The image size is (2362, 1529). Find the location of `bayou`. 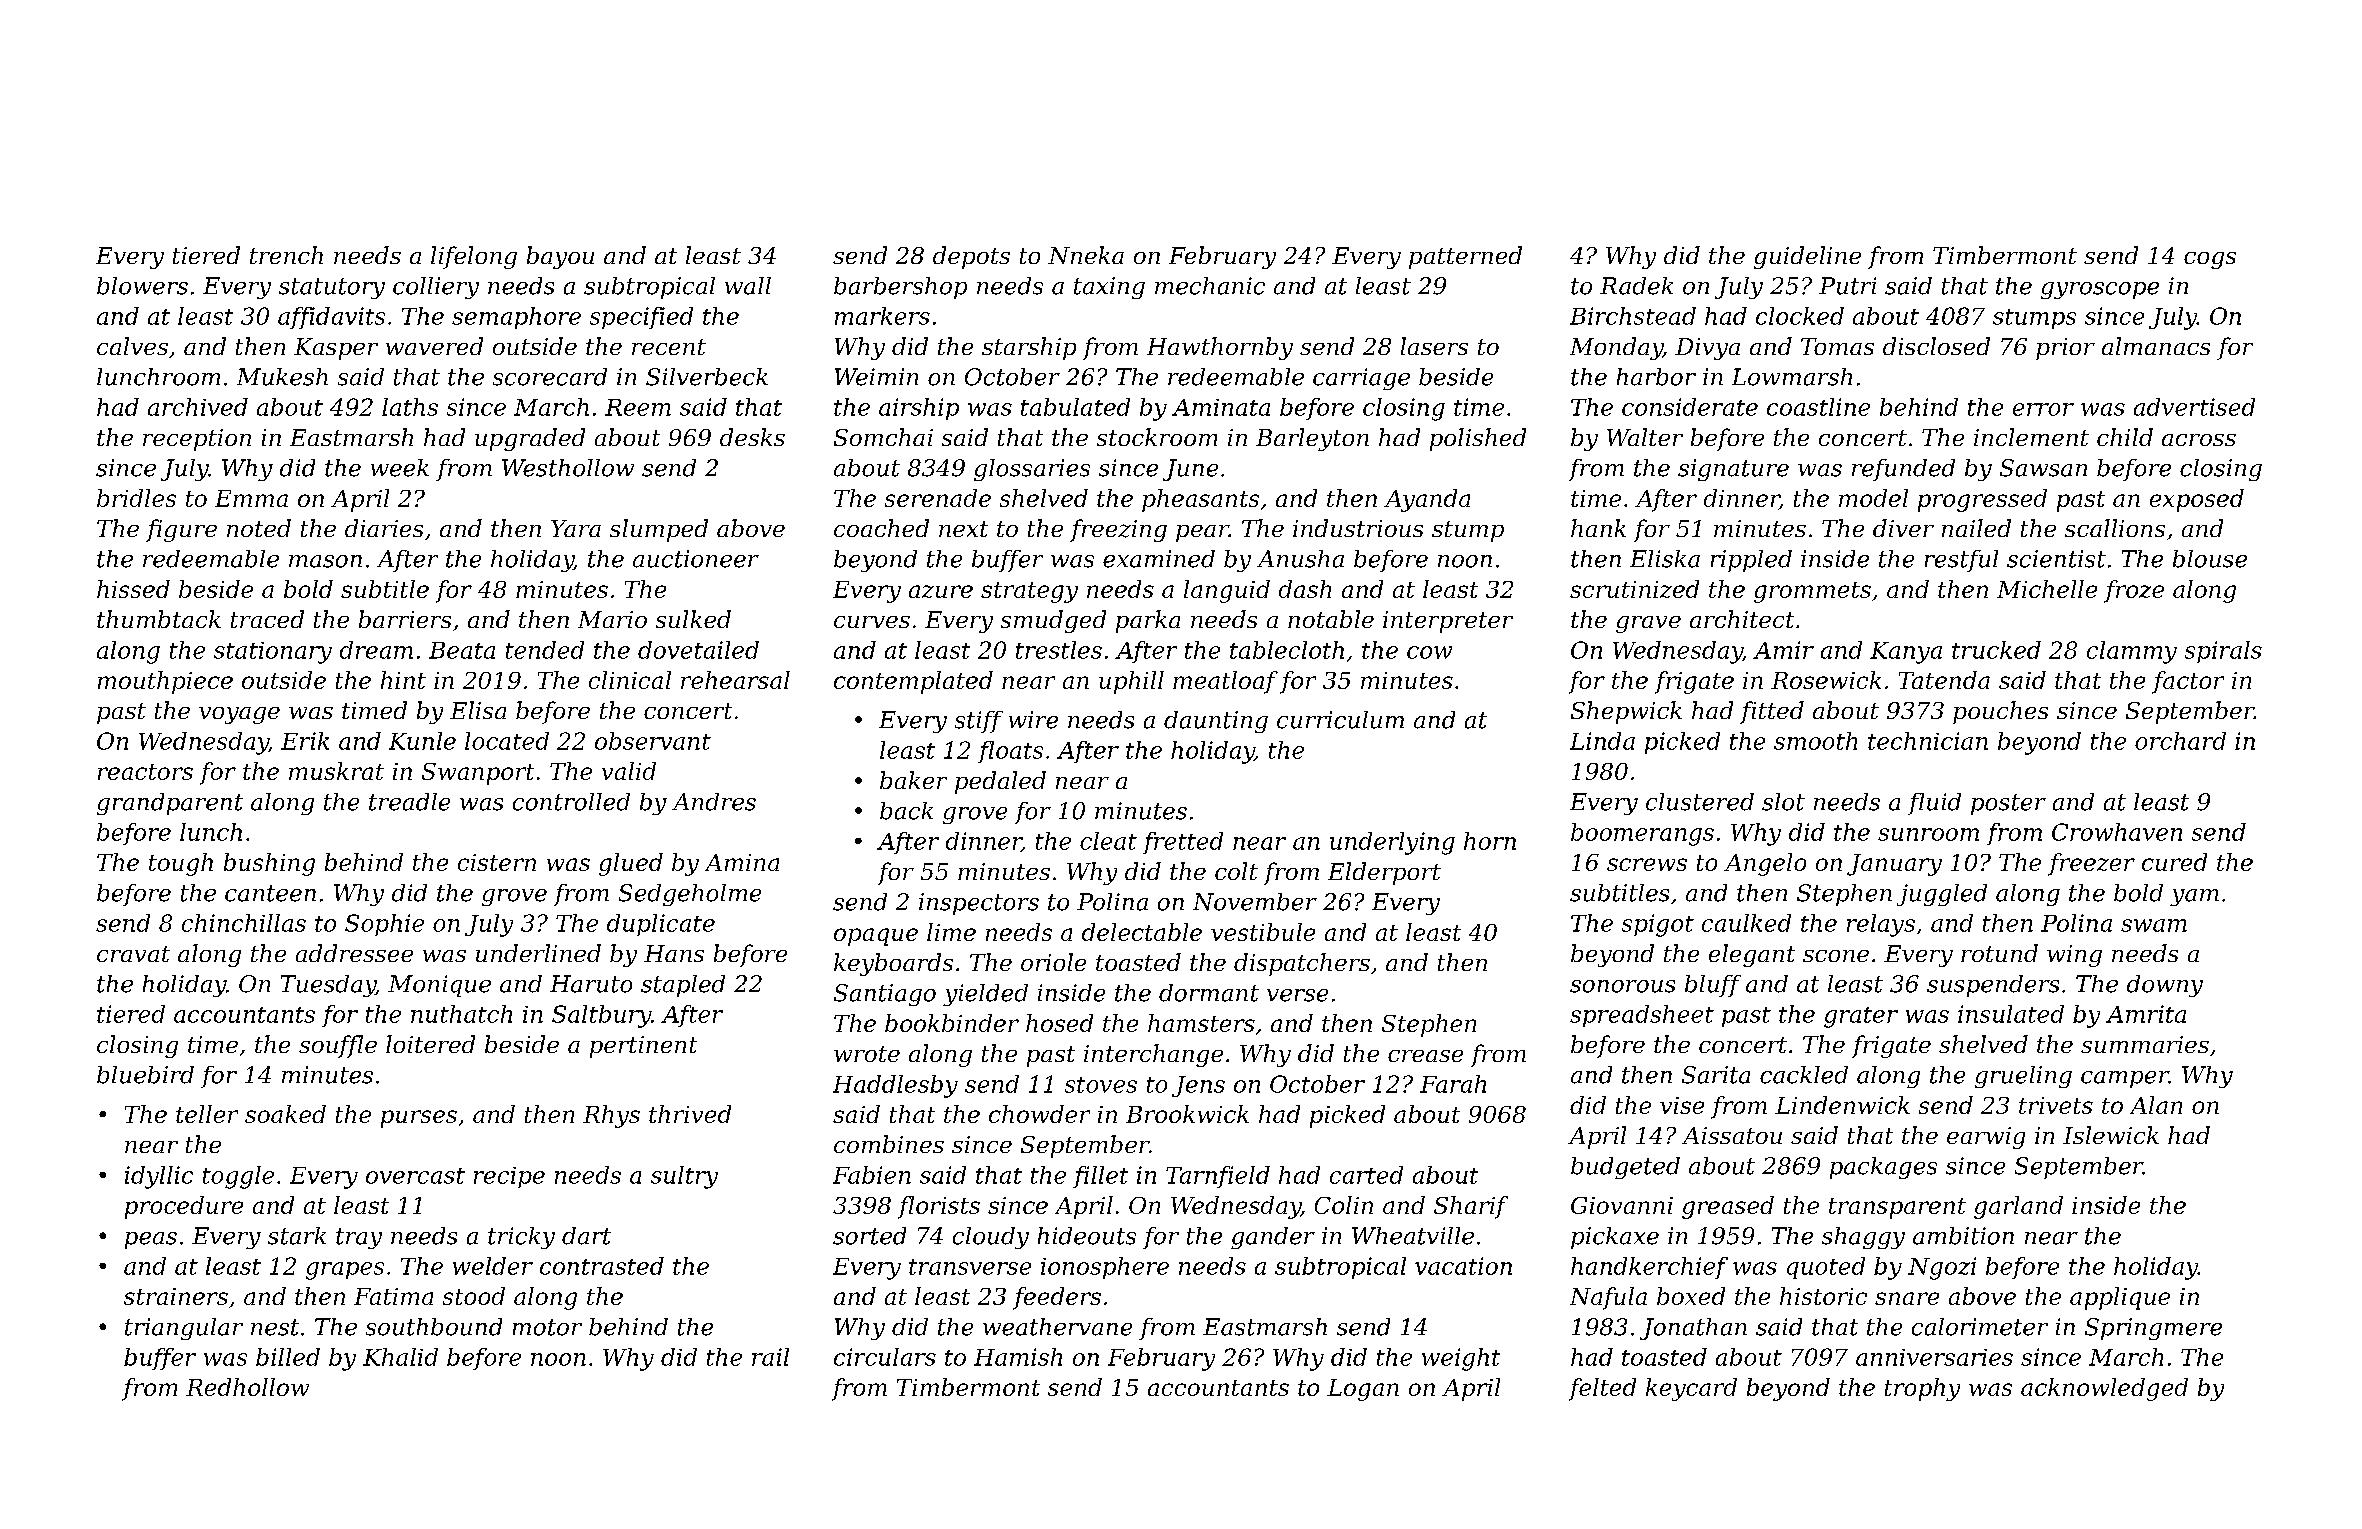

bayou is located at coordinates (560, 257).
